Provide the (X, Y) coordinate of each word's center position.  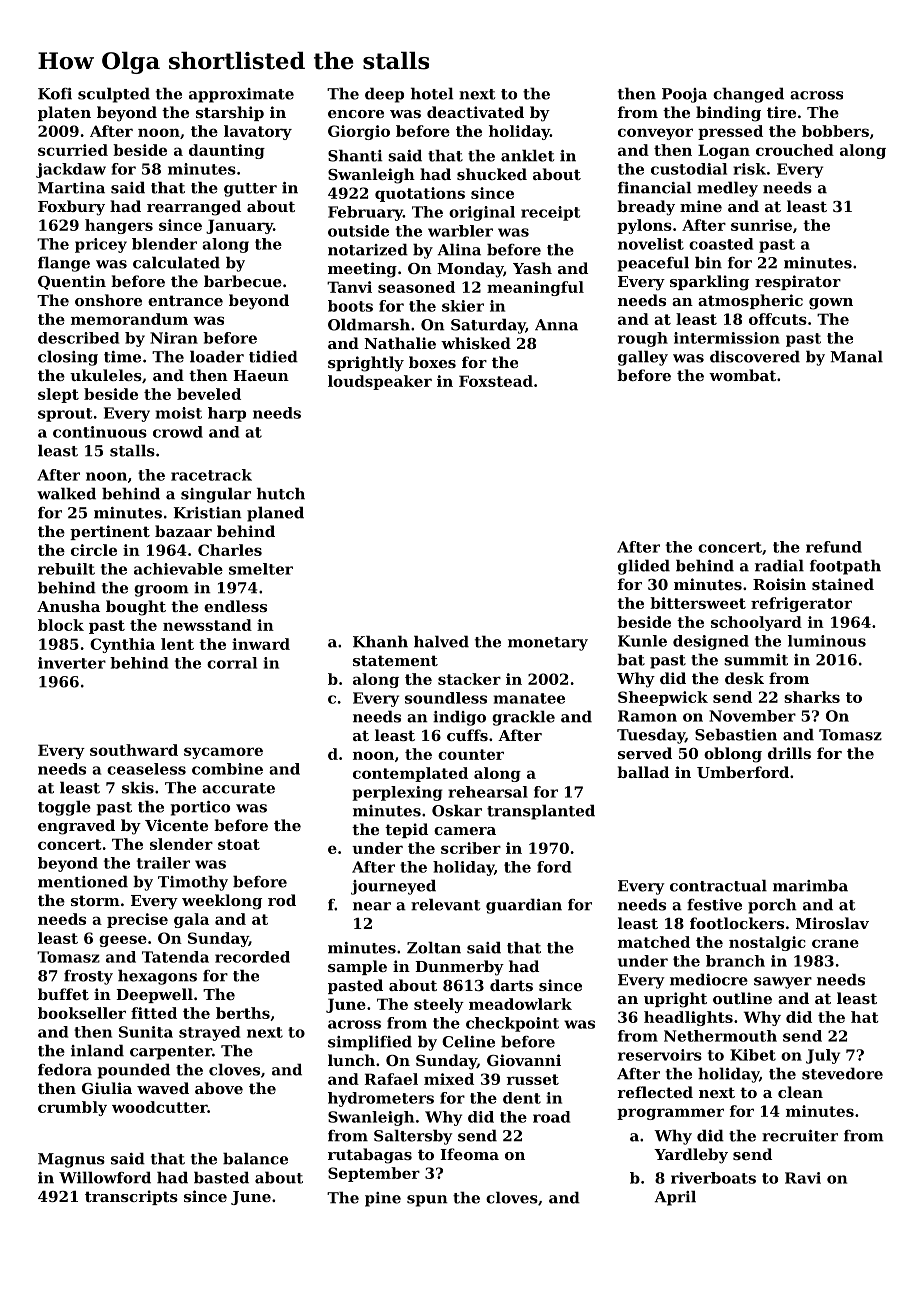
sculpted (114, 95)
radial (779, 565)
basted (221, 1177)
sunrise (761, 225)
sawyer (783, 983)
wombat (742, 375)
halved (441, 641)
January (239, 226)
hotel (432, 93)
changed (748, 95)
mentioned (83, 881)
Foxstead (496, 381)
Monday (470, 270)
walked (66, 493)
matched (654, 942)
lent (177, 644)
